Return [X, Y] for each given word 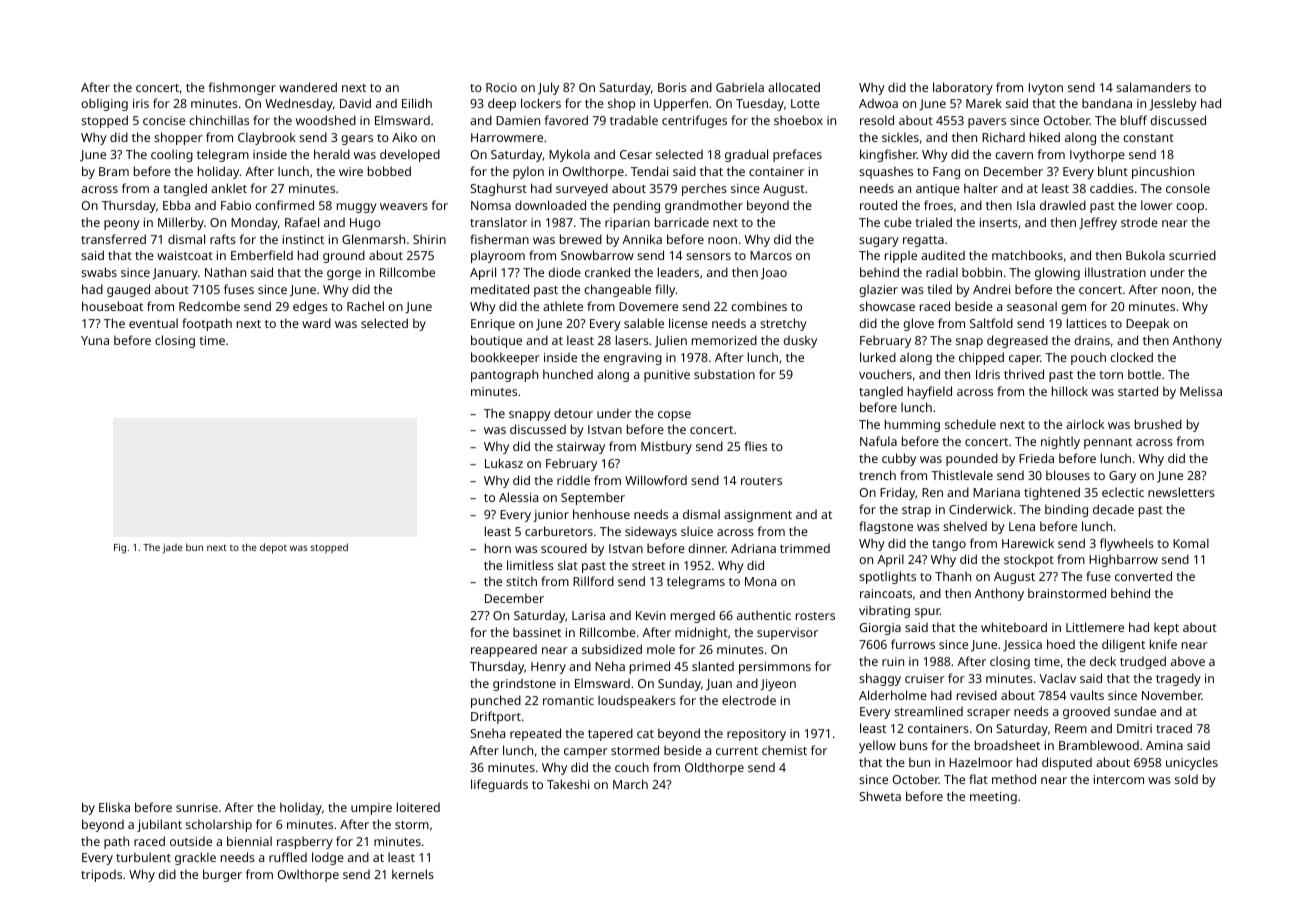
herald [332, 154]
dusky [800, 341]
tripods [101, 875]
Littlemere [1095, 627]
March [630, 784]
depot [273, 548]
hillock [1070, 391]
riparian [627, 224]
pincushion [1163, 172]
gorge [344, 275]
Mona [760, 581]
